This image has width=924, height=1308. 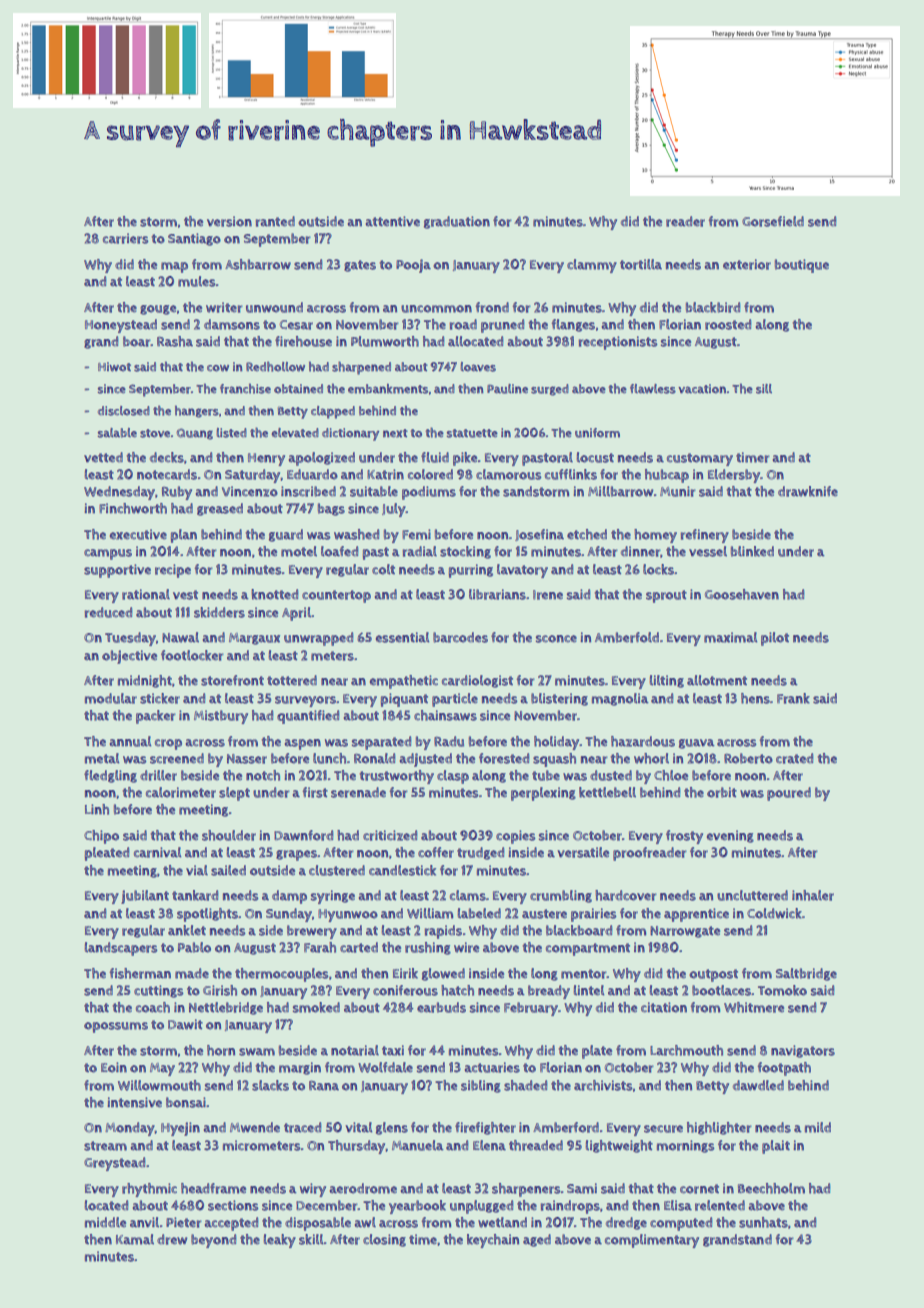 I want to click on hens, so click(x=755, y=698).
